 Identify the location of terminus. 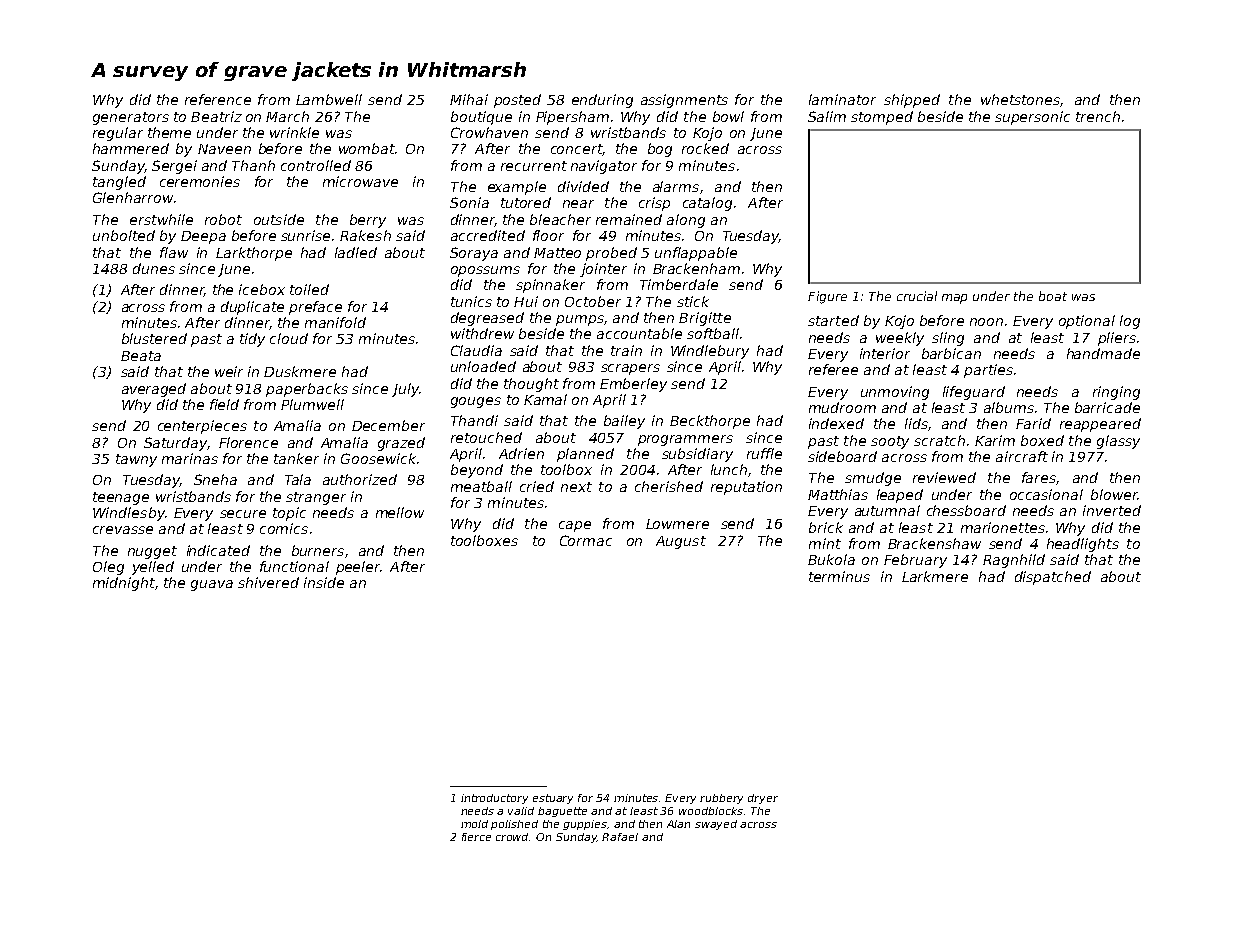
(839, 576).
